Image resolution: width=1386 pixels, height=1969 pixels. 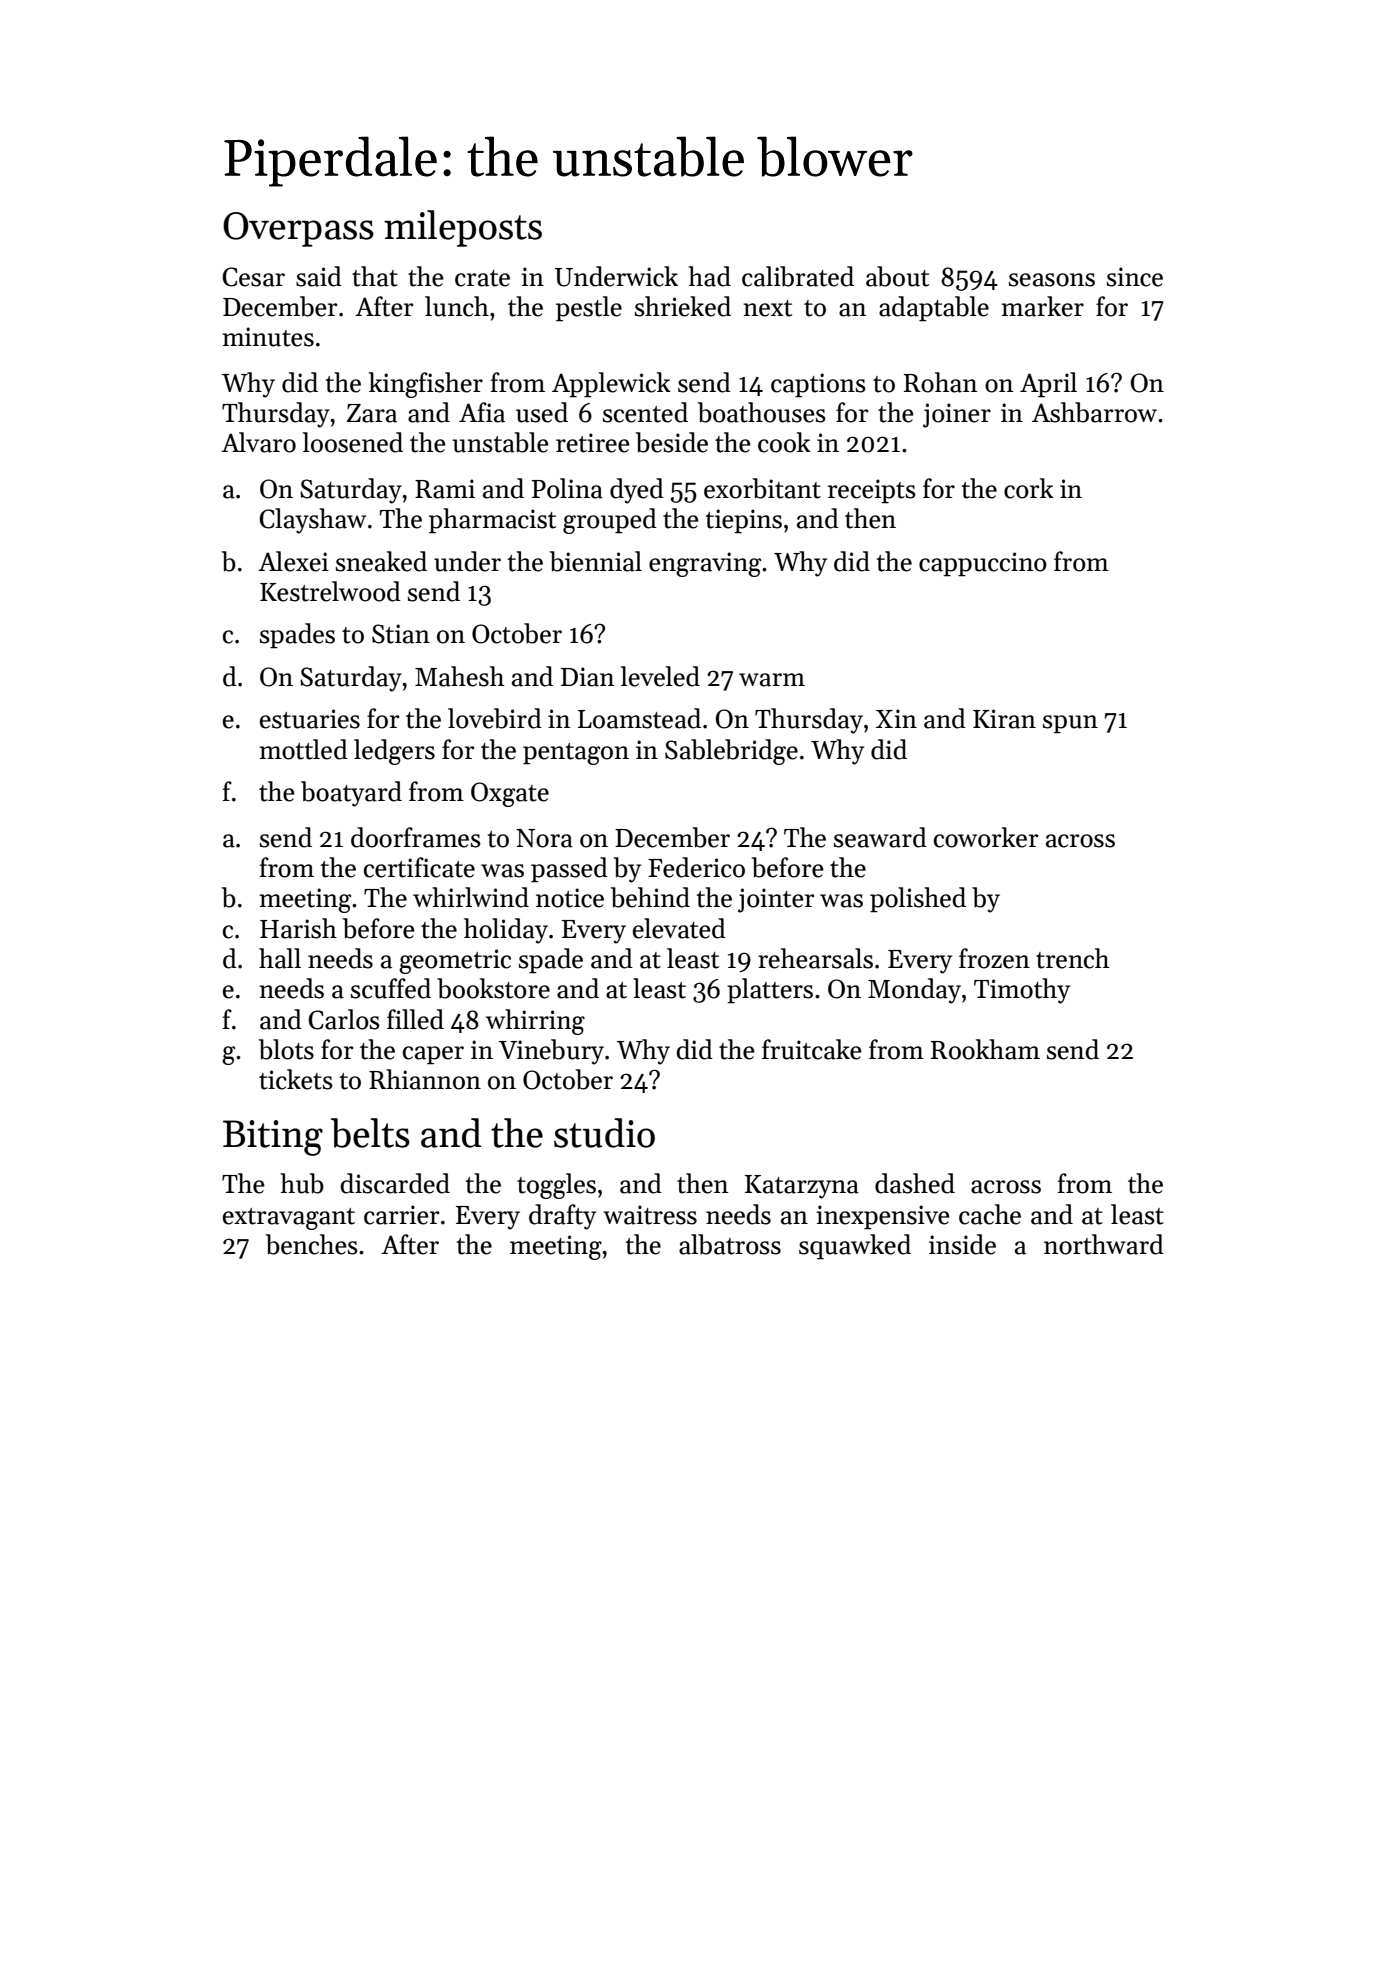 What do you see at coordinates (419, 867) in the screenshot?
I see `certificate` at bounding box center [419, 867].
